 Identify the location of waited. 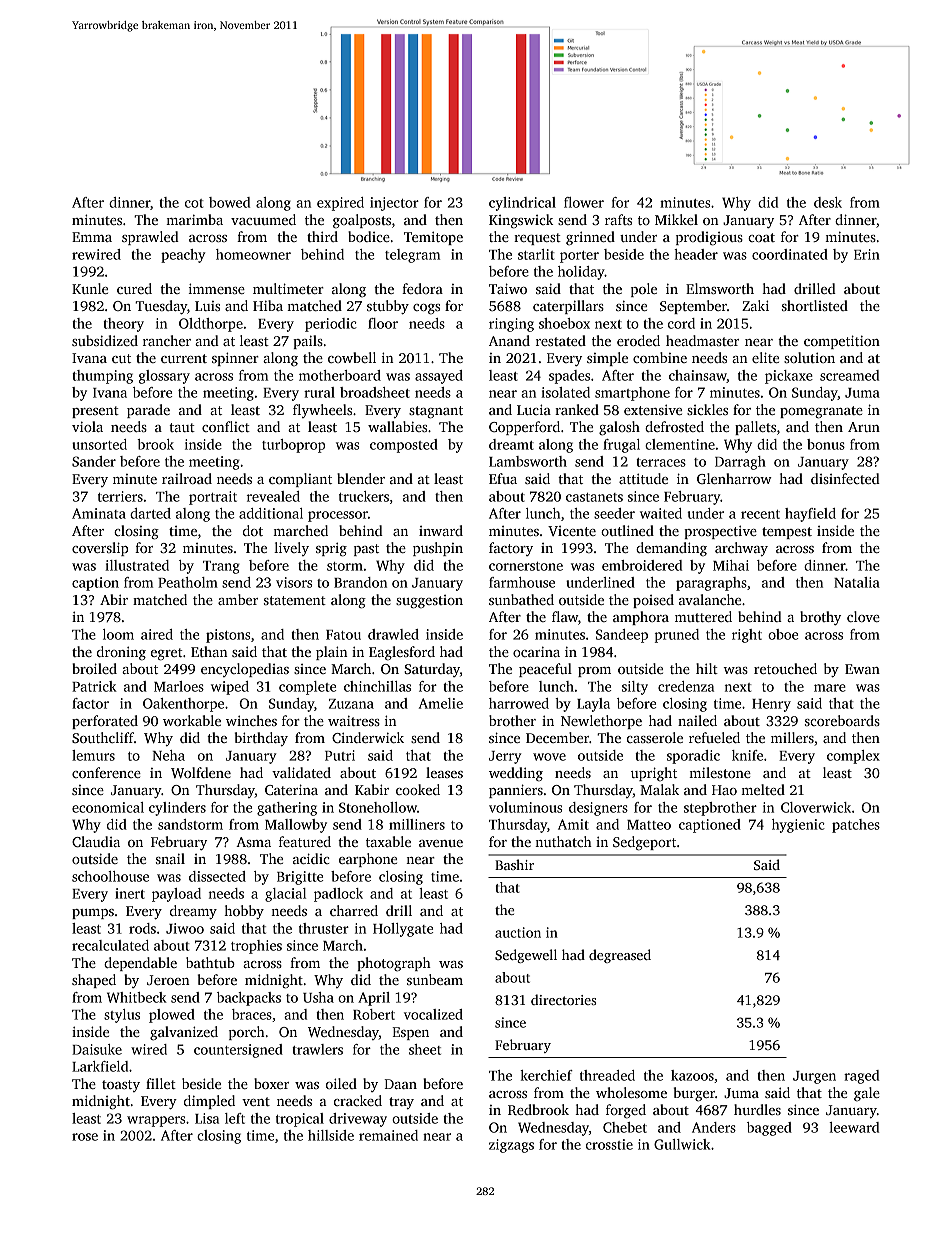
(661, 513).
